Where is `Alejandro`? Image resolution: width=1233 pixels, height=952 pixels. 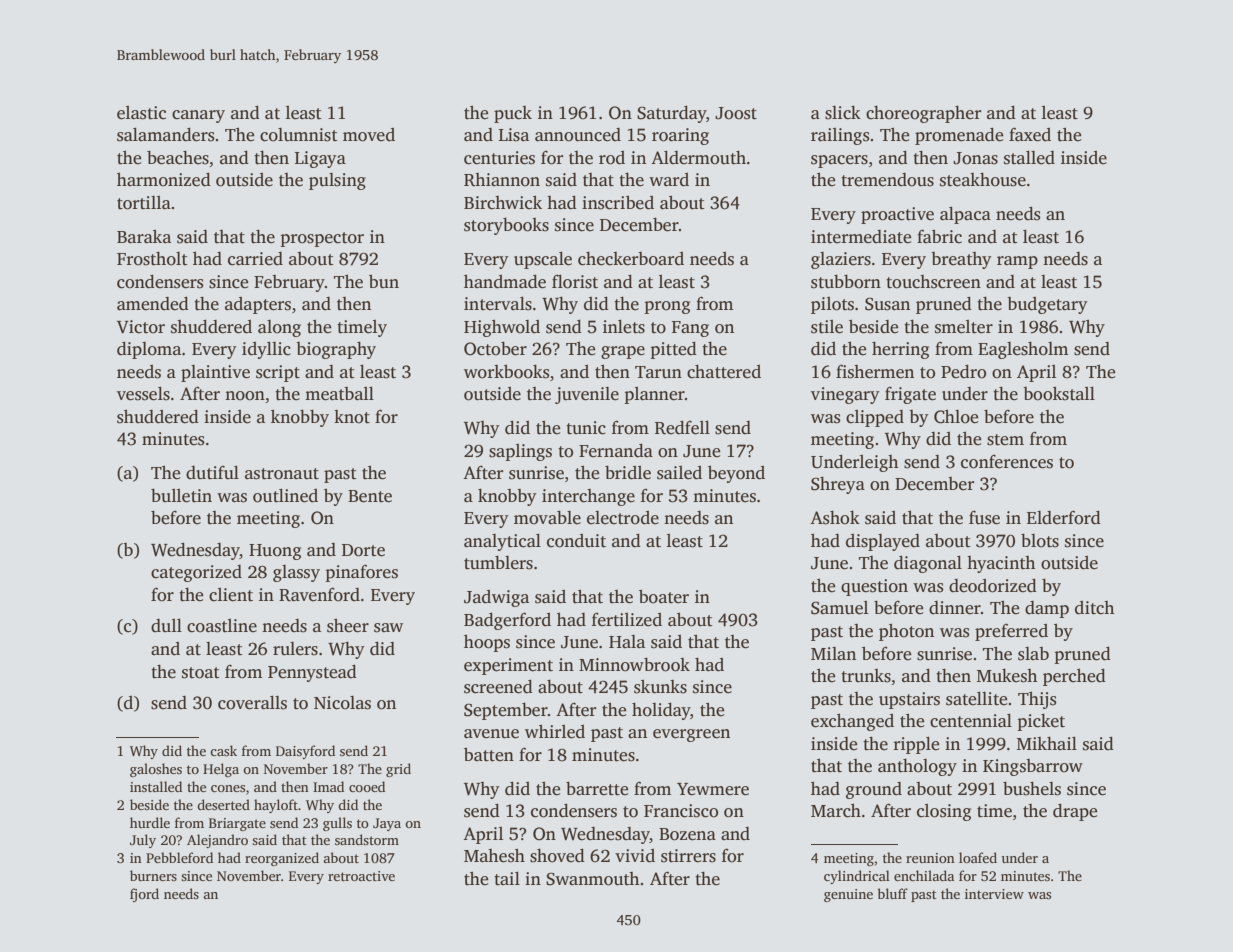 Alejandro is located at coordinates (217, 841).
